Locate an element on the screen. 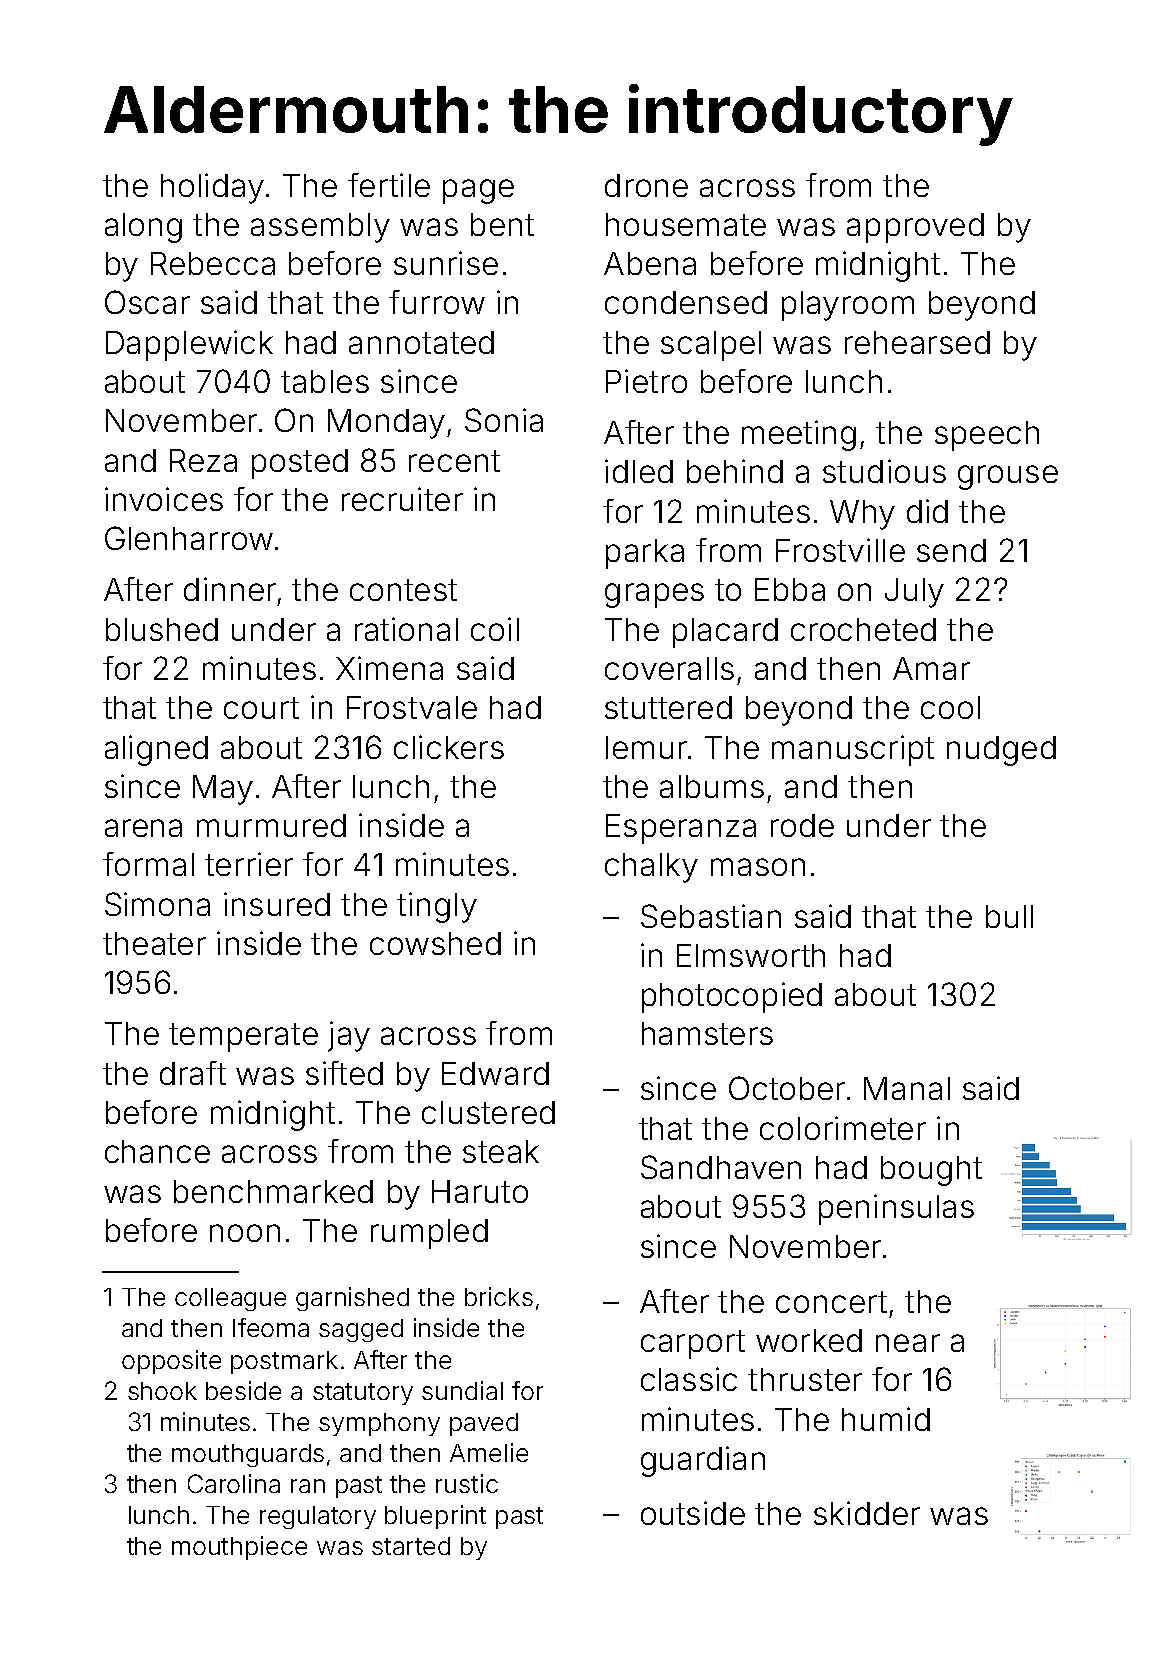  skidder is located at coordinates (867, 1513).
